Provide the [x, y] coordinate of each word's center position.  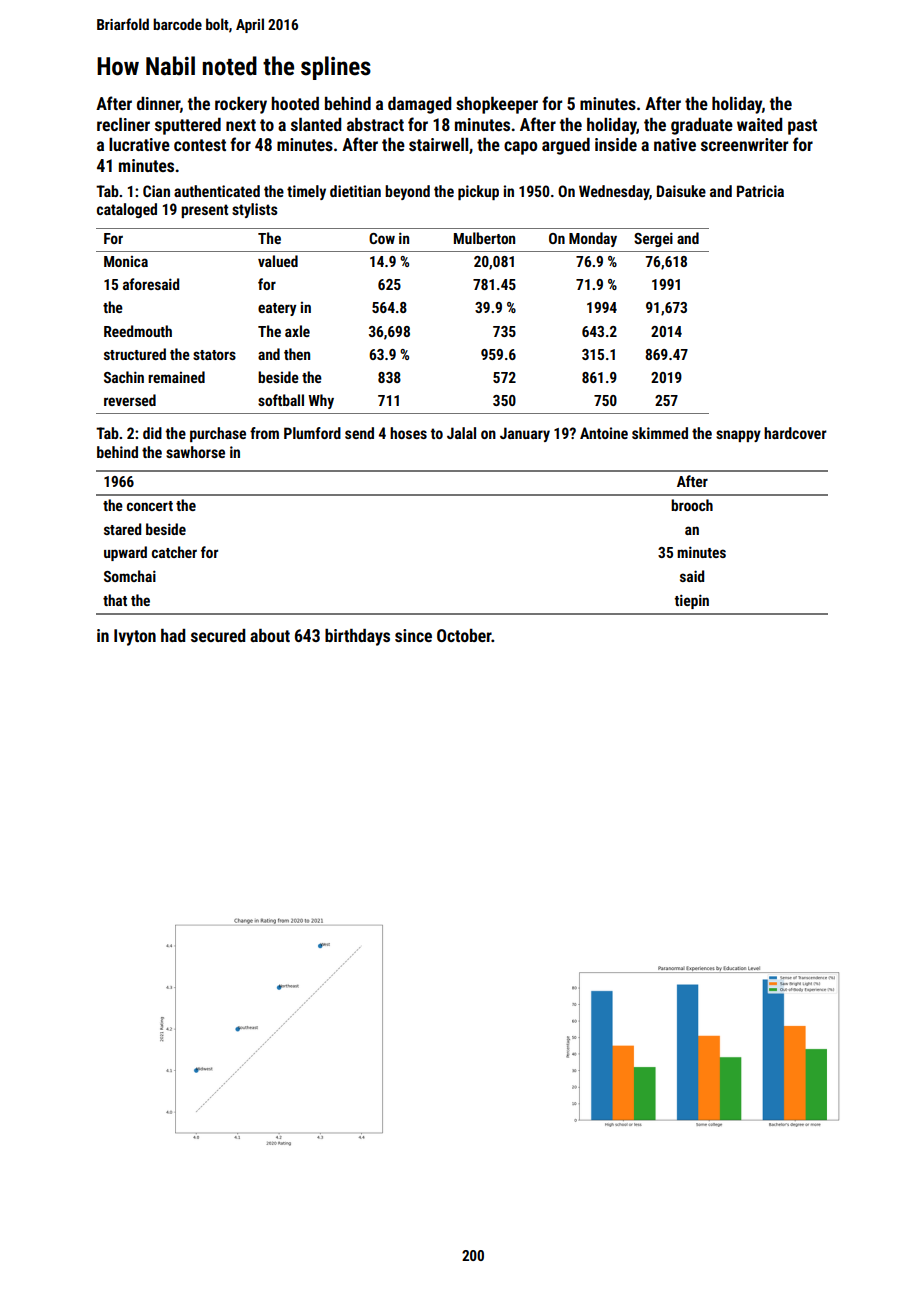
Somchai [130, 576]
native [675, 144]
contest [200, 145]
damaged [419, 105]
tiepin [691, 601]
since [413, 635]
